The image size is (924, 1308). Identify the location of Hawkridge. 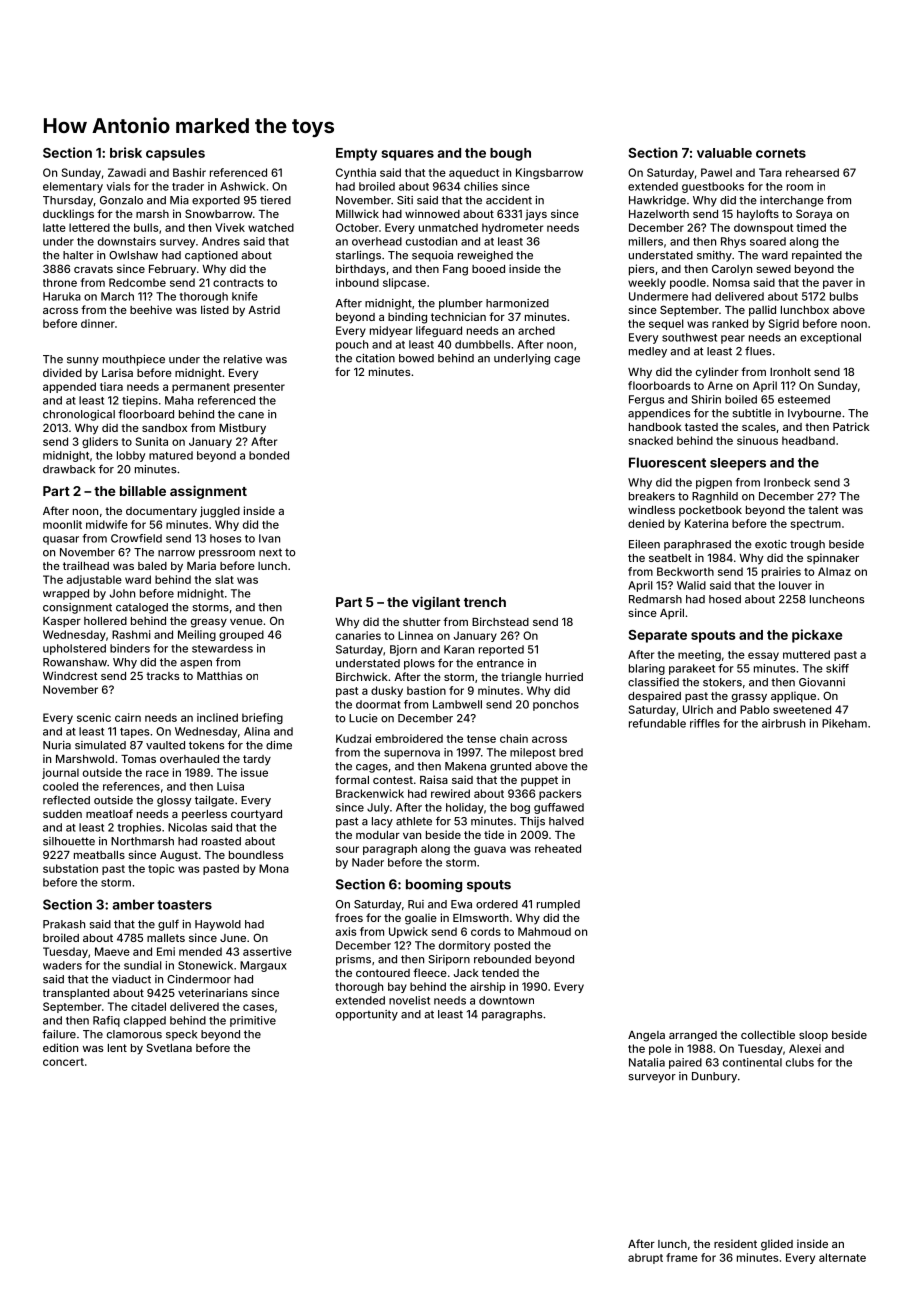
(657, 201).
